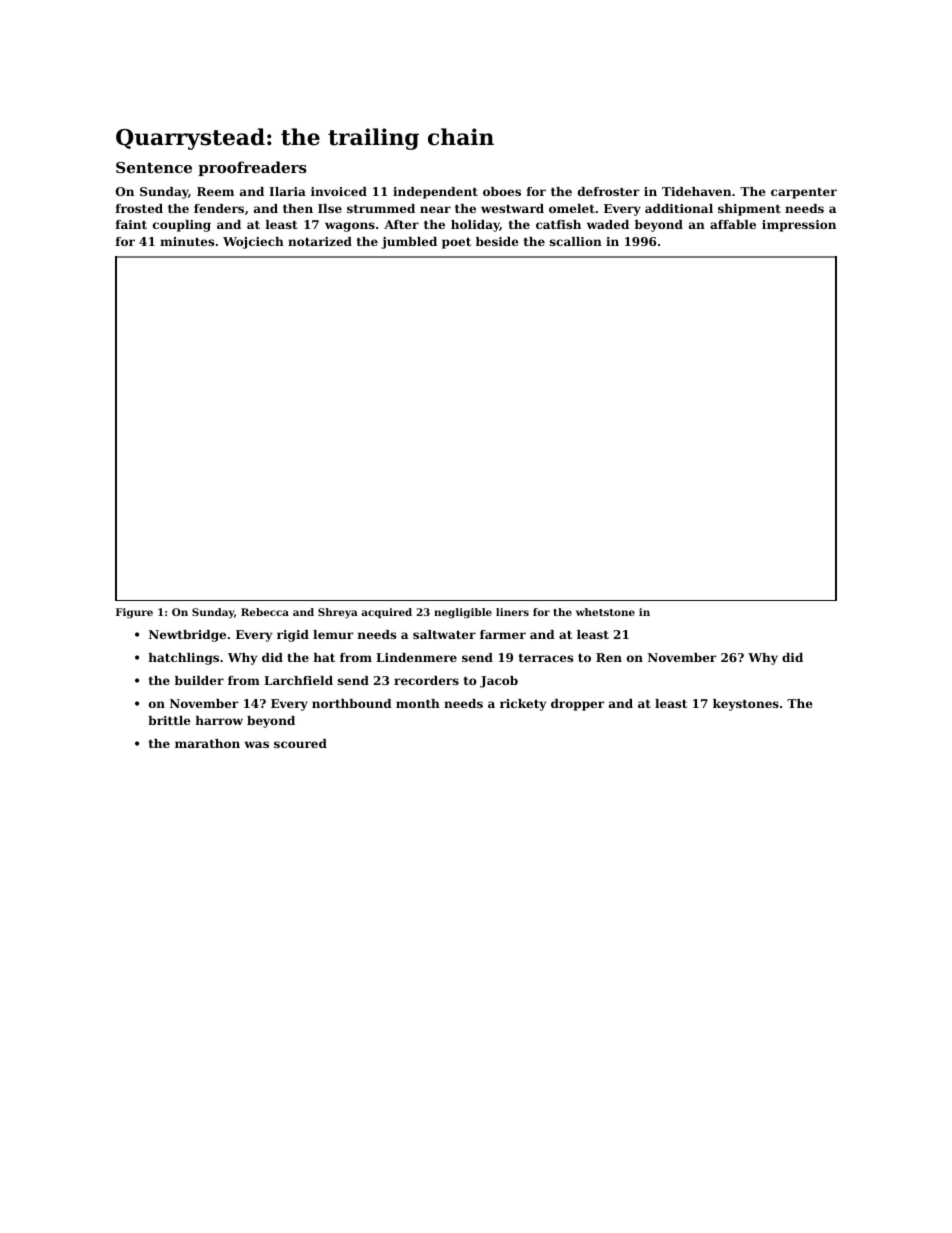 The image size is (952, 1233). I want to click on liners, so click(512, 612).
